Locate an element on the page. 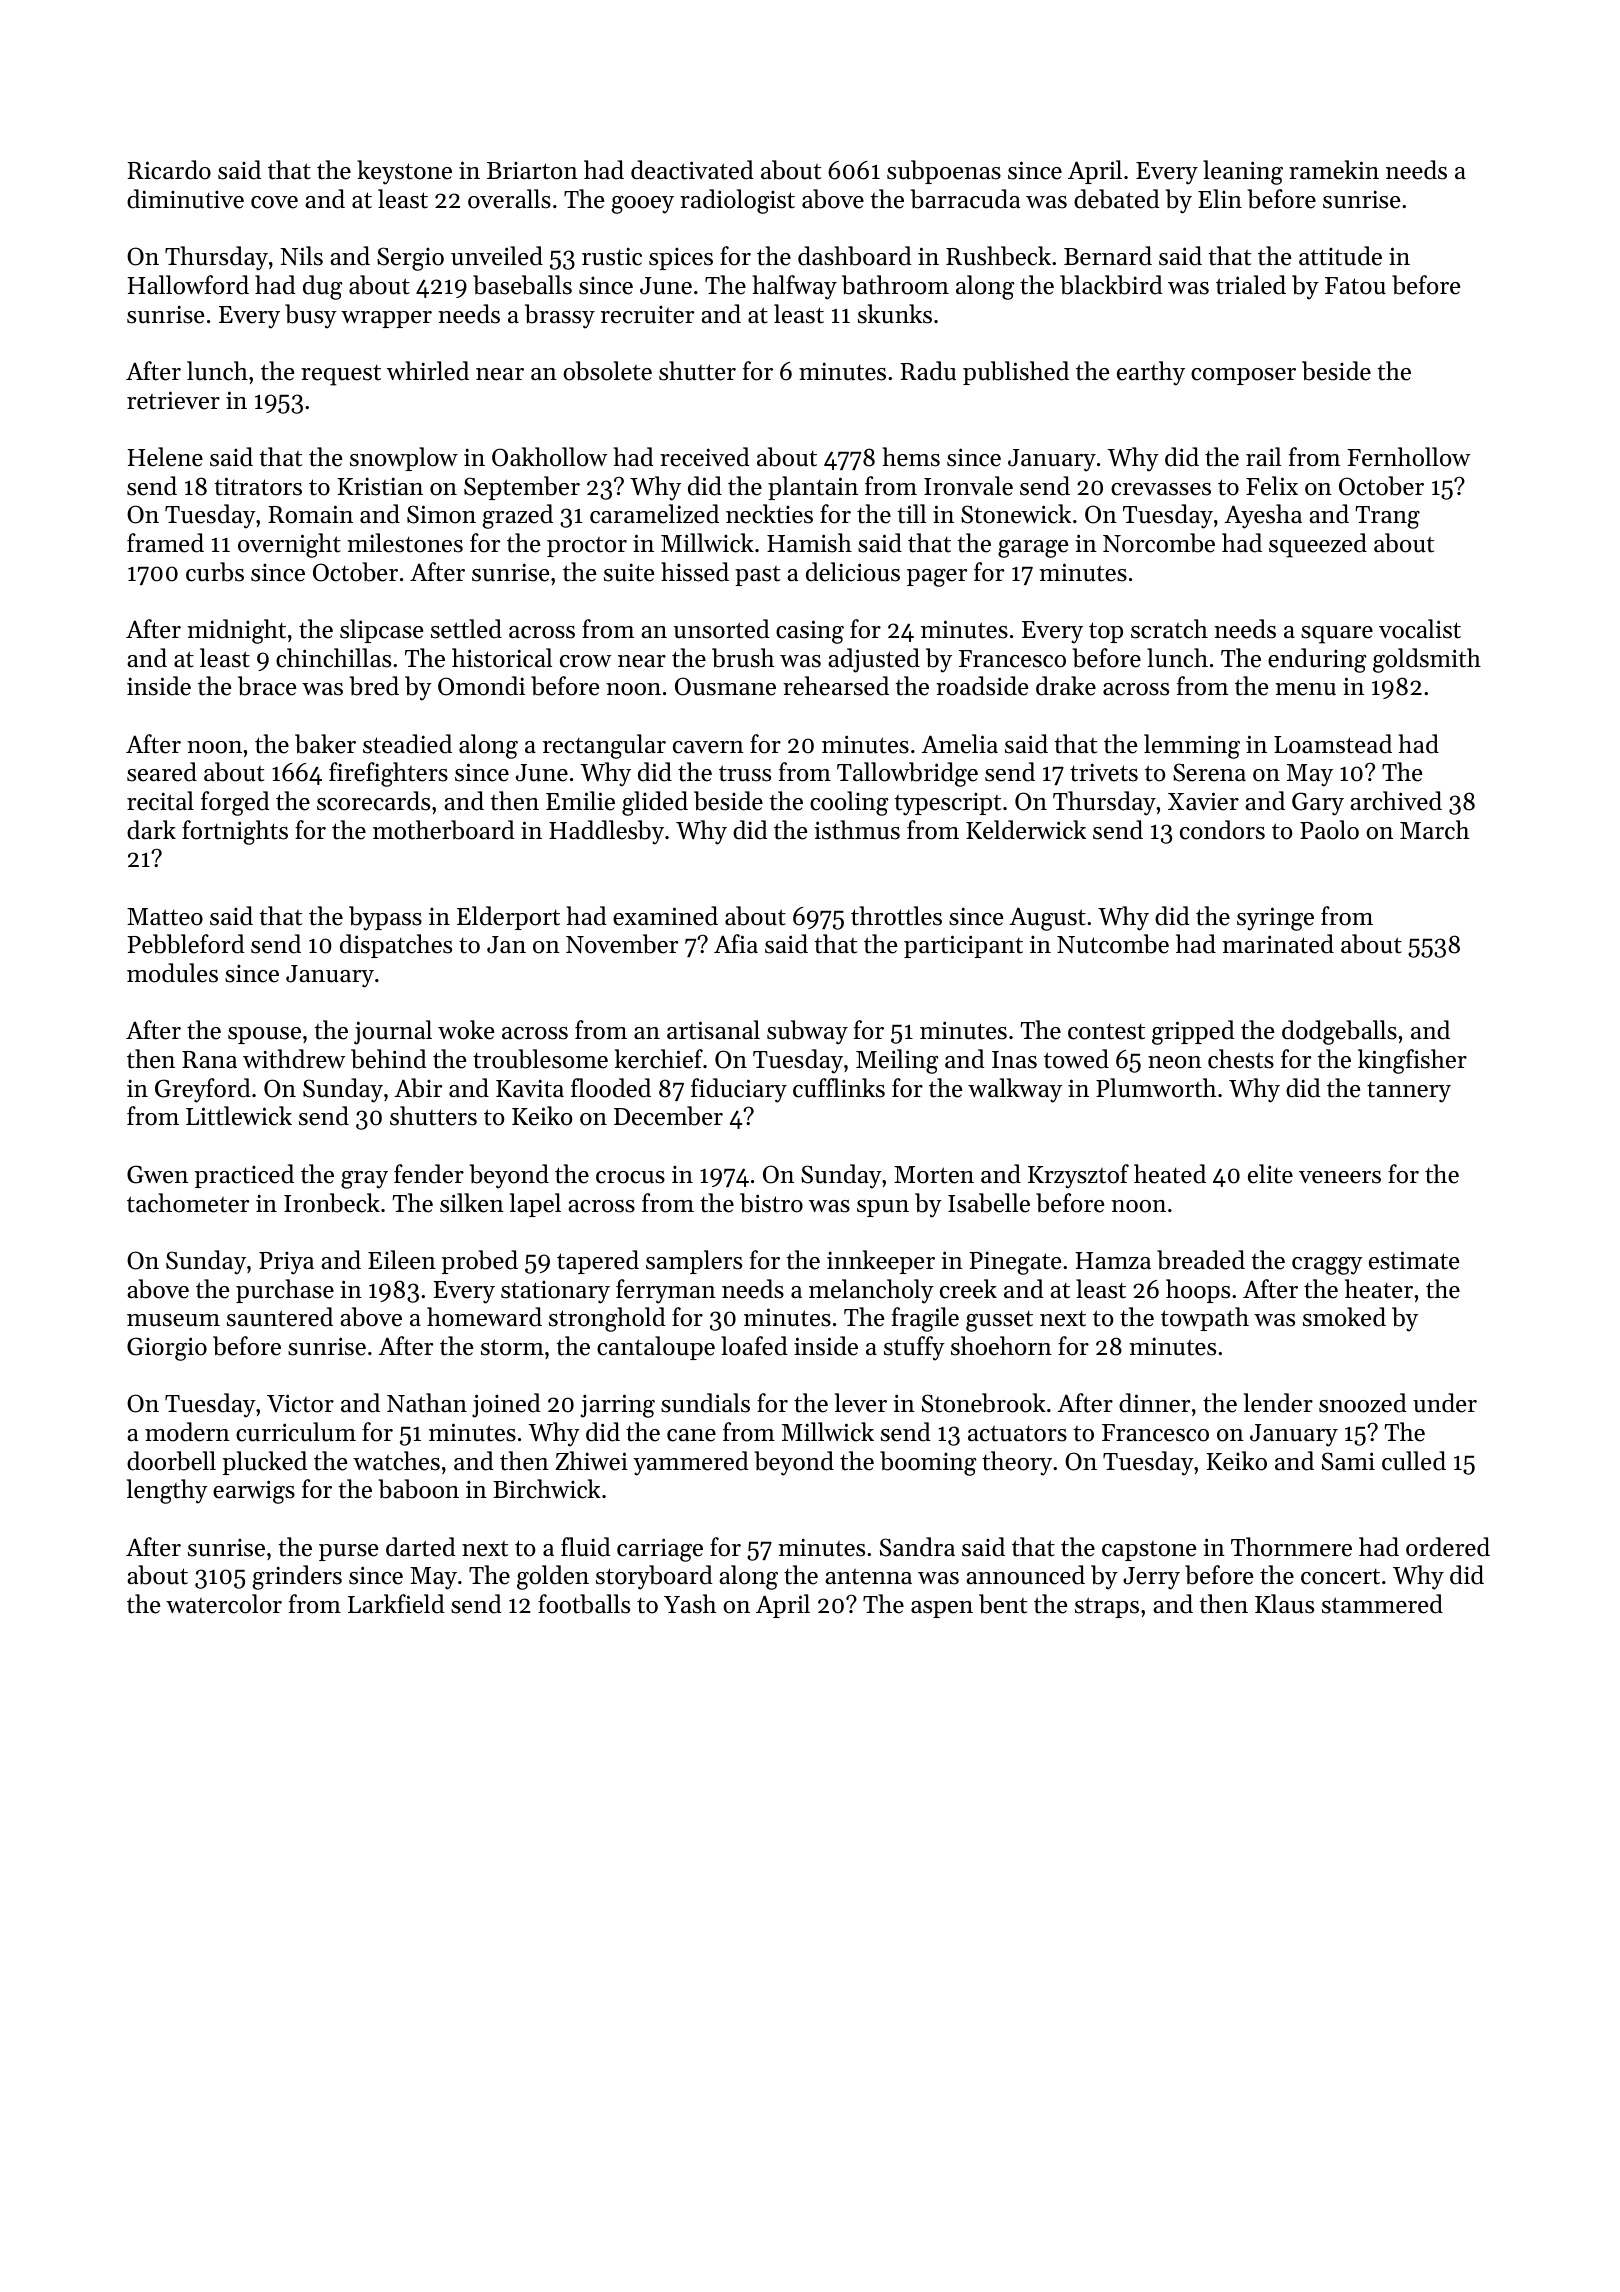  leaning is located at coordinates (1243, 172).
